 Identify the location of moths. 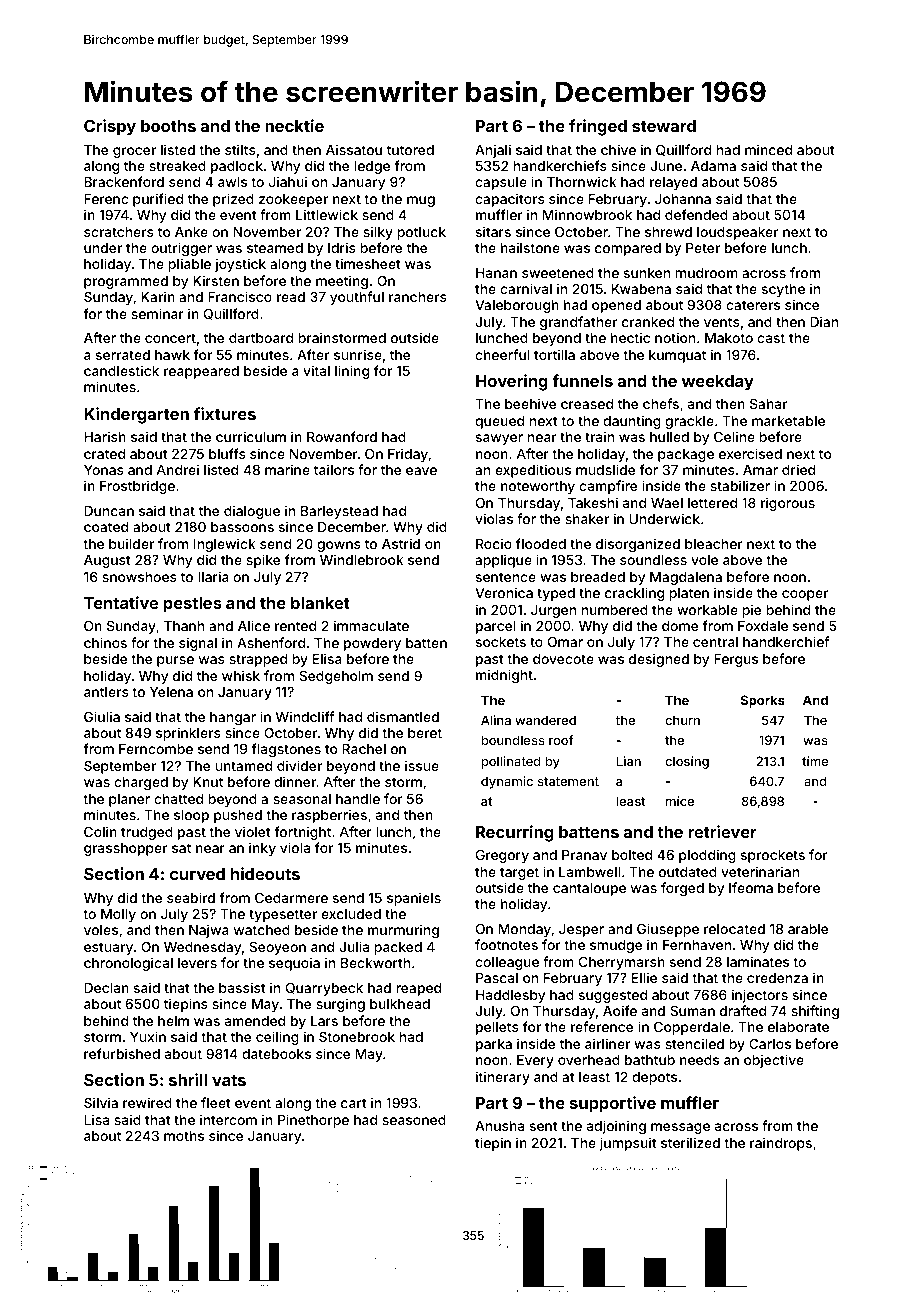
(184, 1136).
